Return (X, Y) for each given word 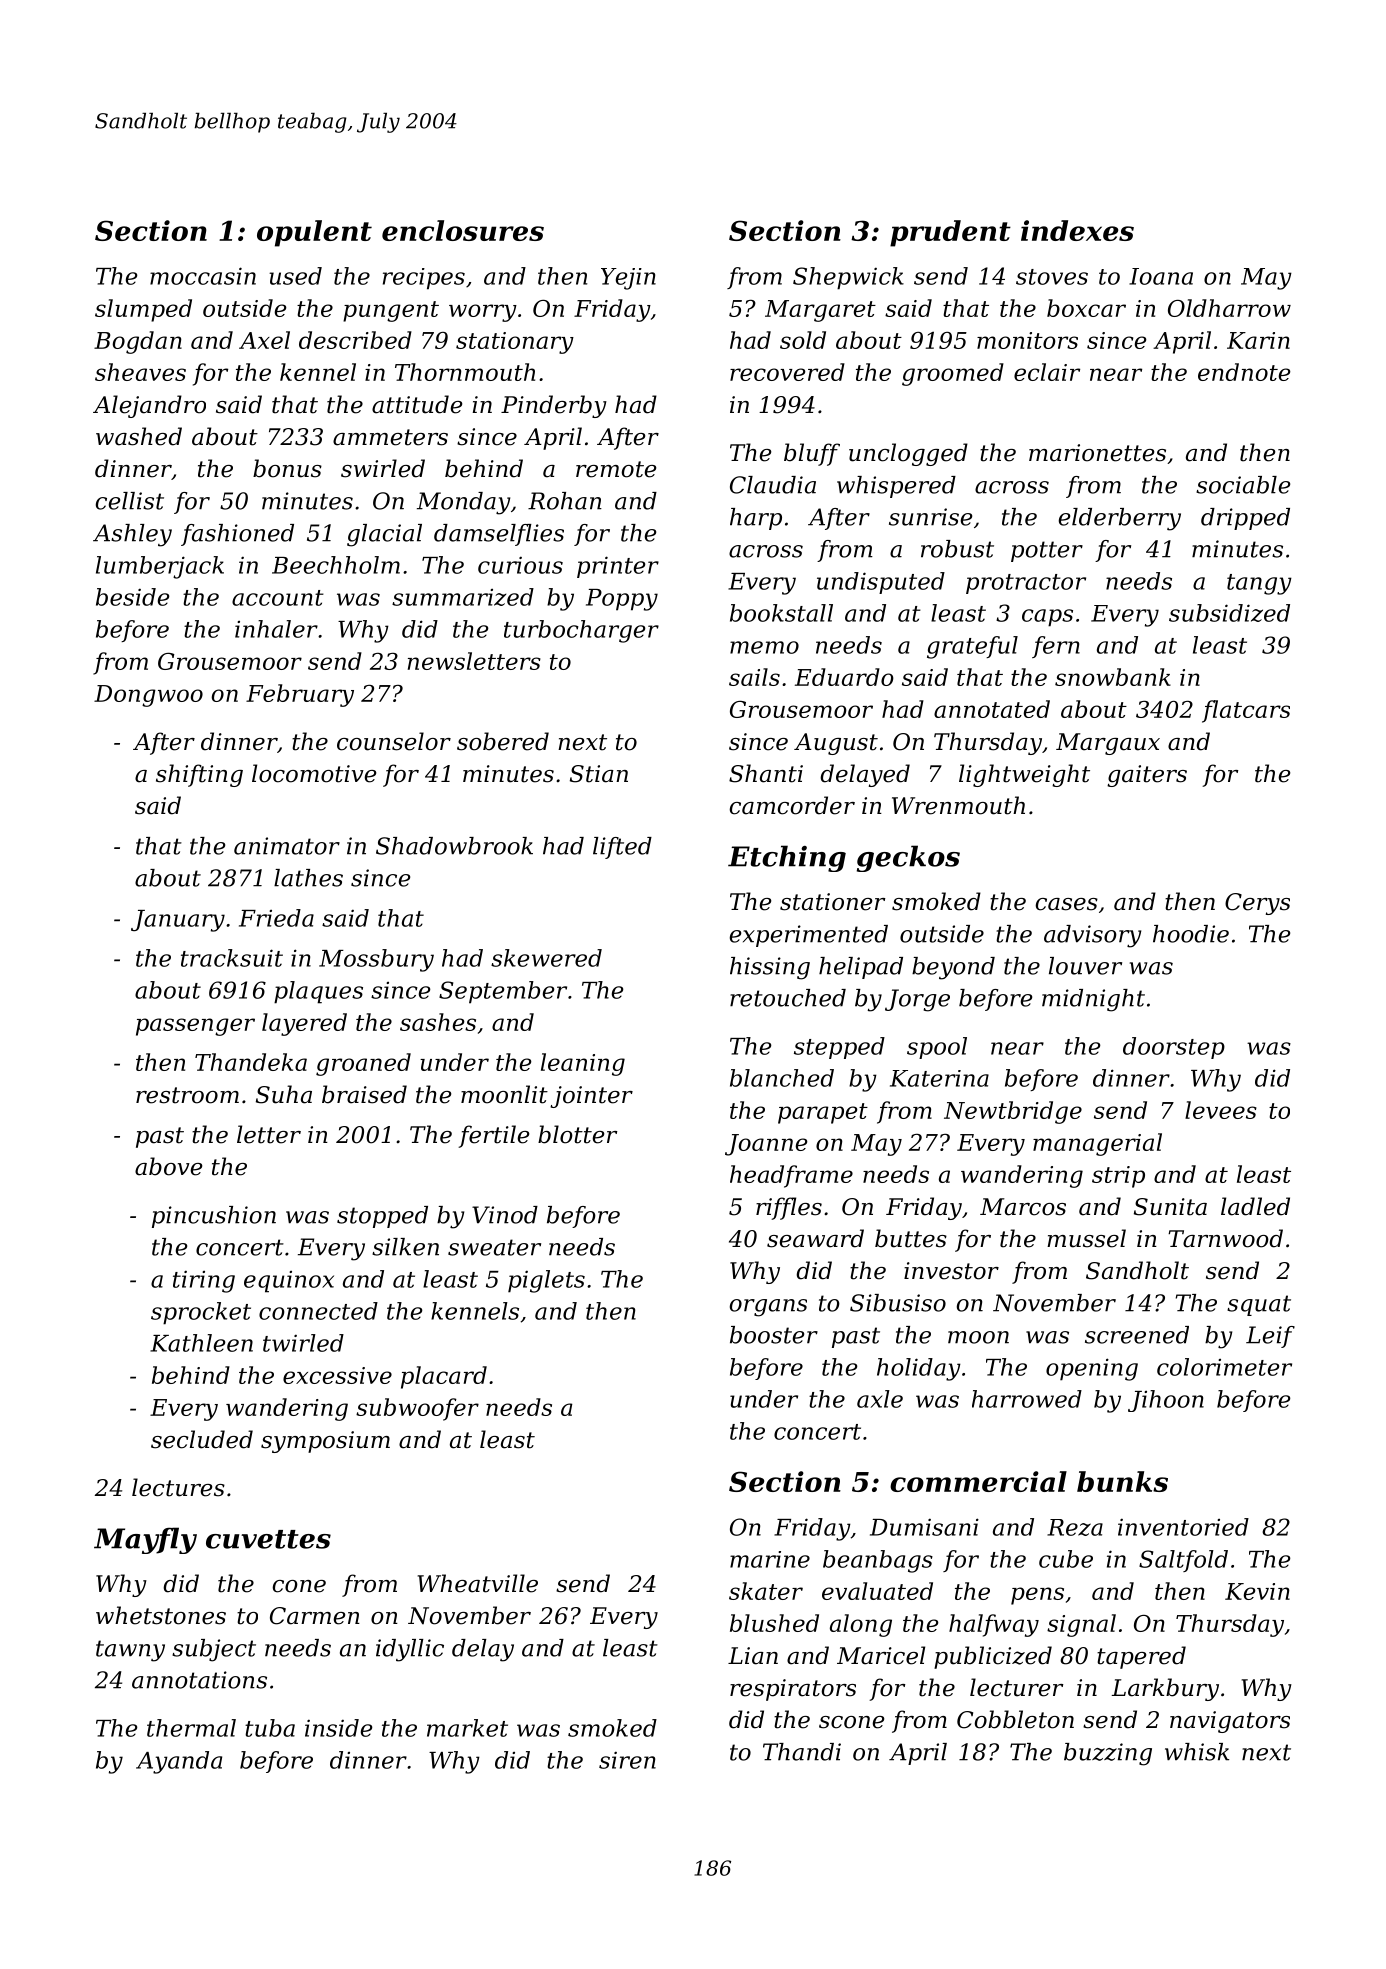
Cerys (1257, 904)
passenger (195, 1027)
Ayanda (179, 1762)
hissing (770, 968)
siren (627, 1760)
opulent (314, 233)
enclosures (463, 230)
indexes (1077, 230)
